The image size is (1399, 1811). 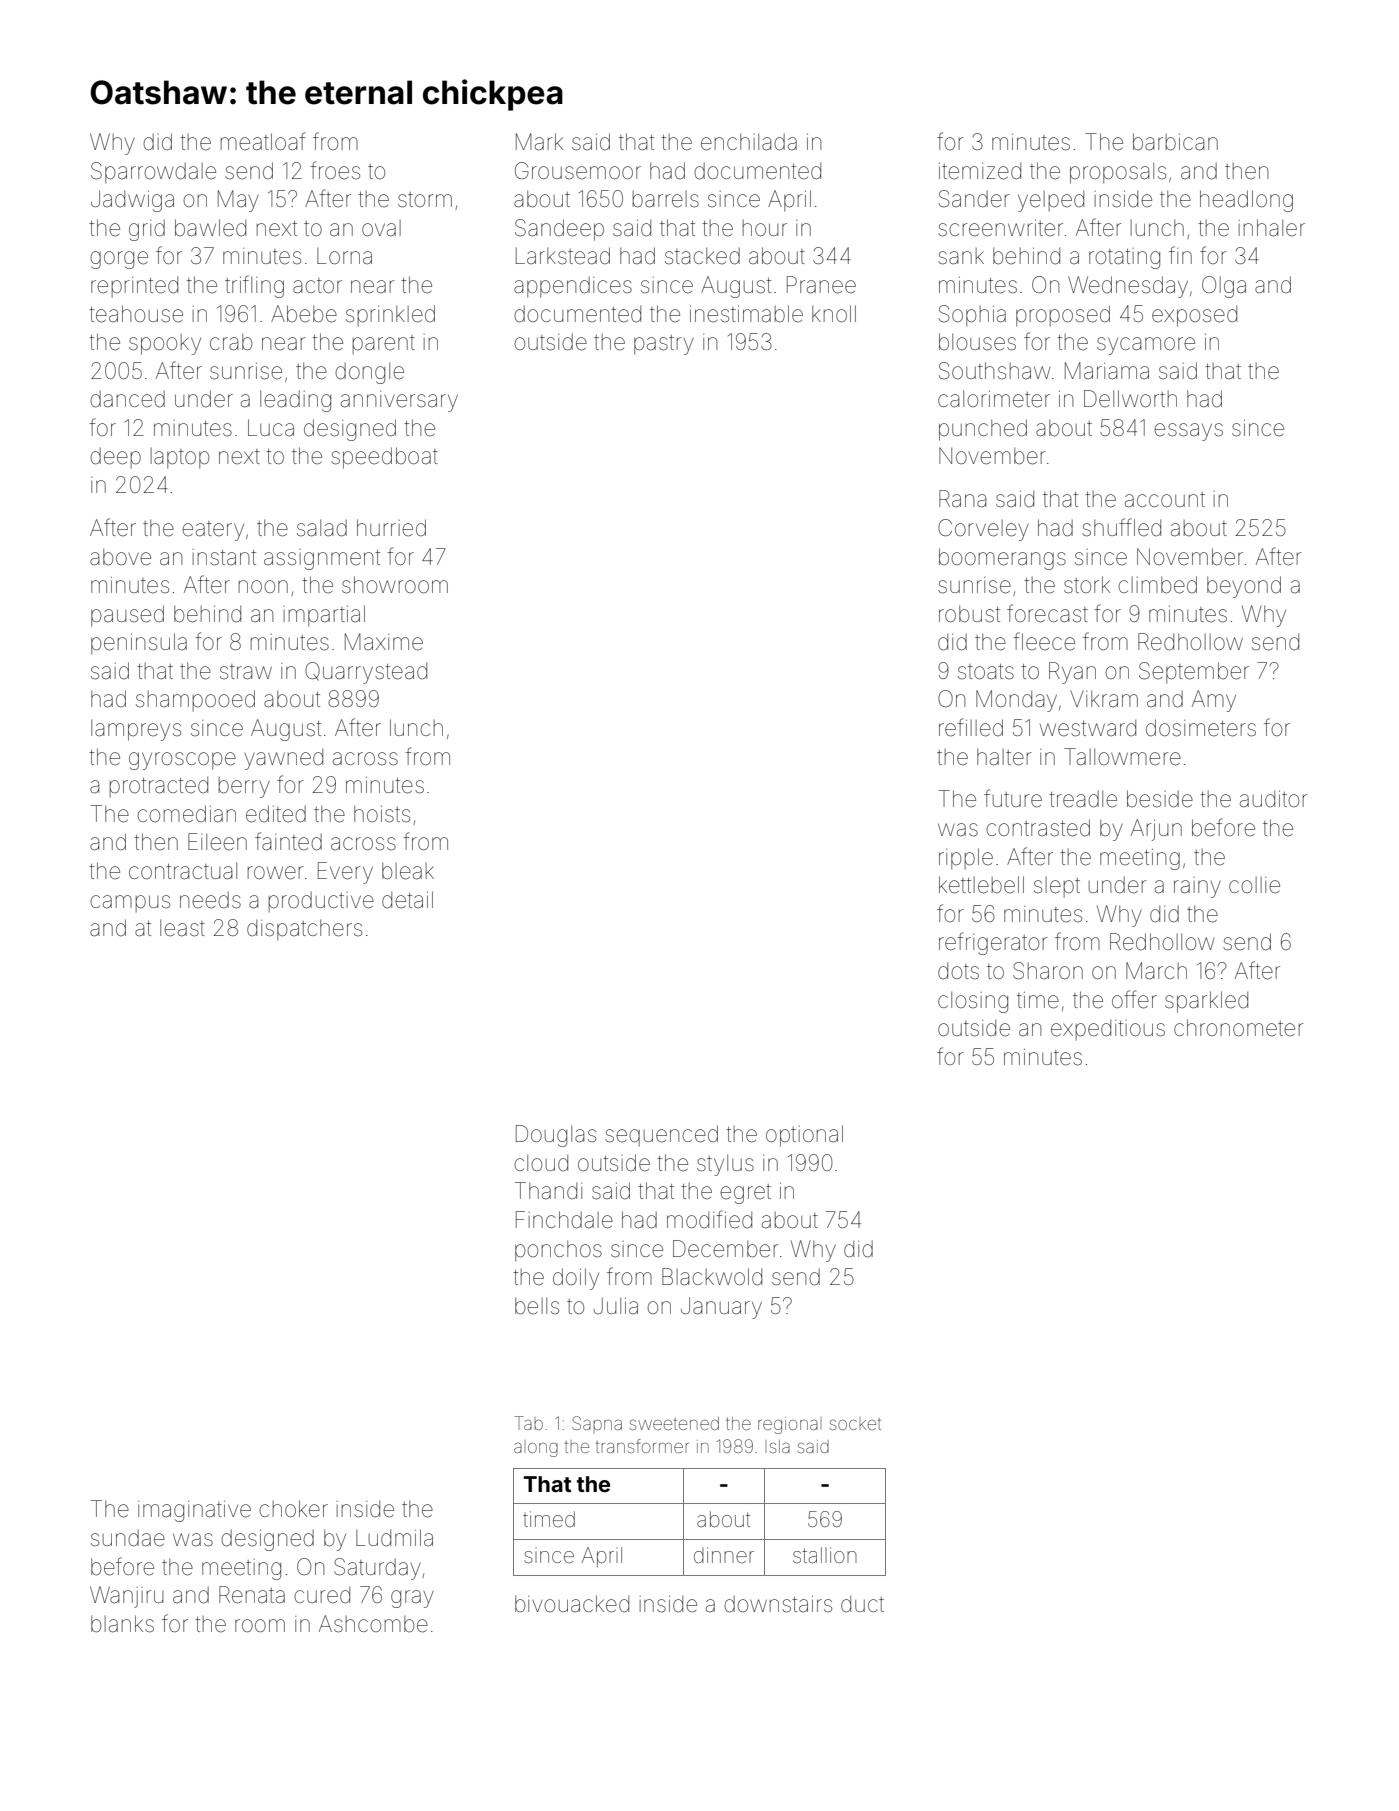 I want to click on robust, so click(x=969, y=614).
